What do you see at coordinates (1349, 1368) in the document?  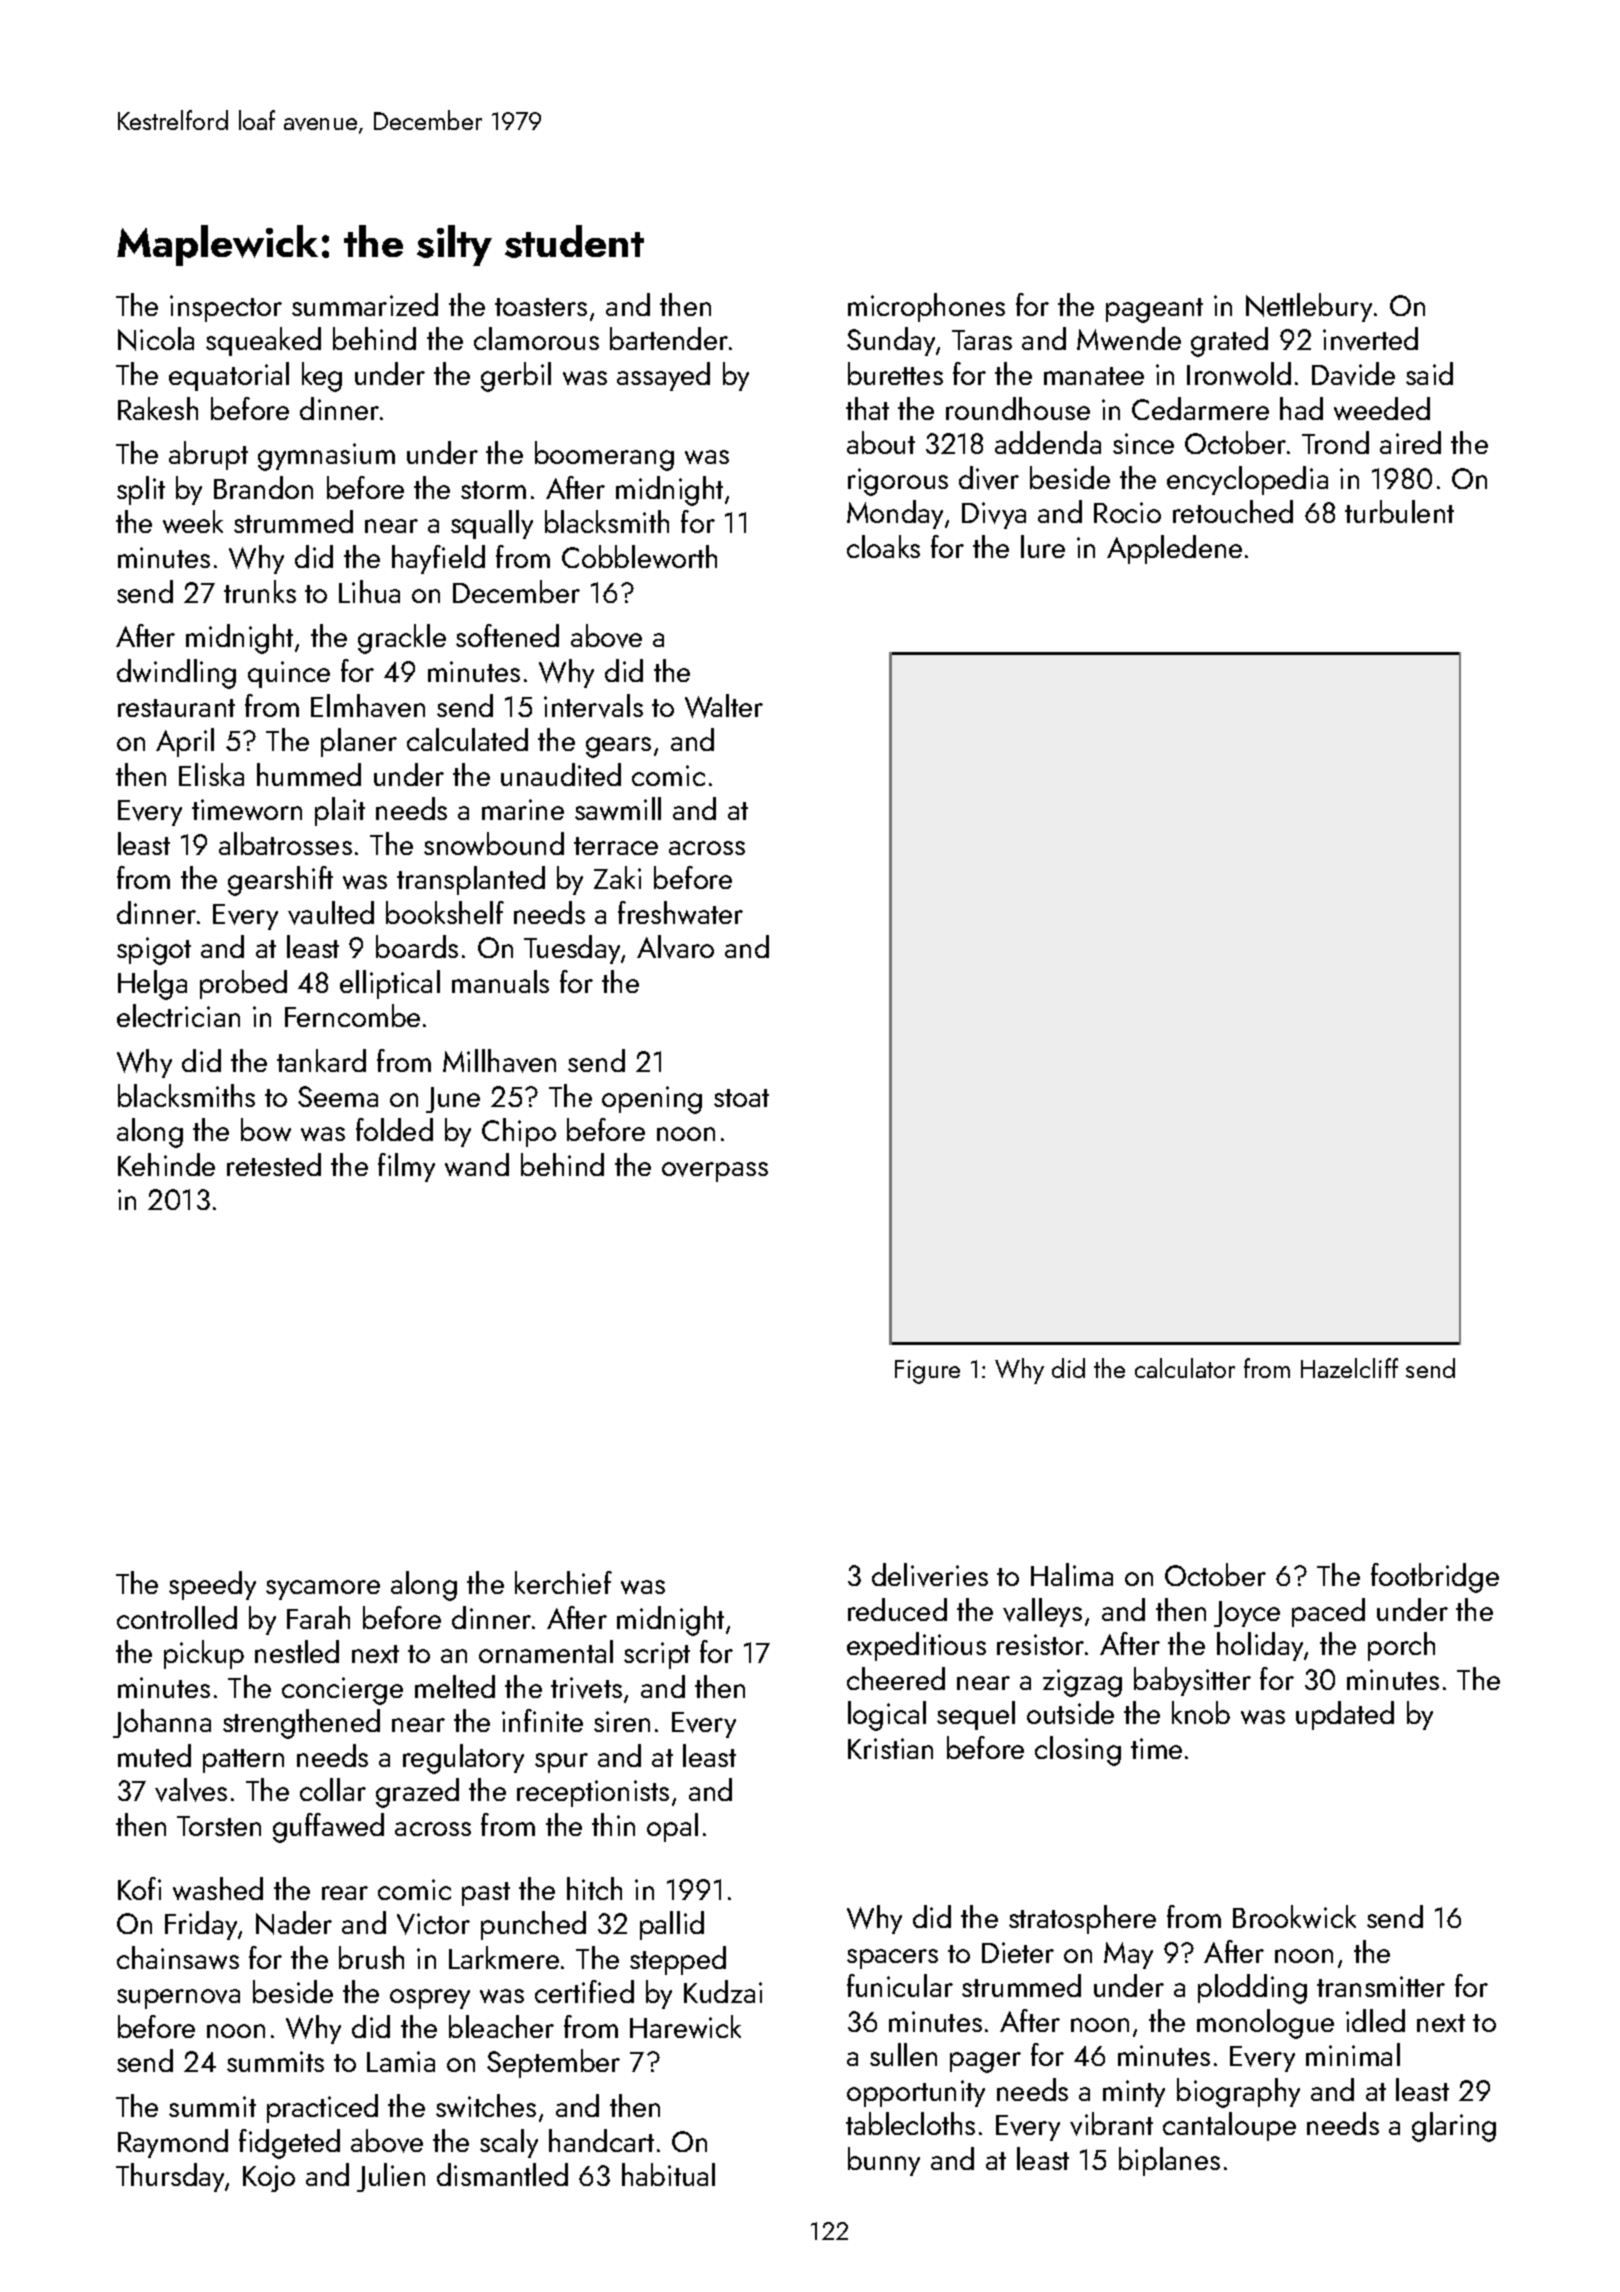 I see `Hazelcliff` at bounding box center [1349, 1368].
